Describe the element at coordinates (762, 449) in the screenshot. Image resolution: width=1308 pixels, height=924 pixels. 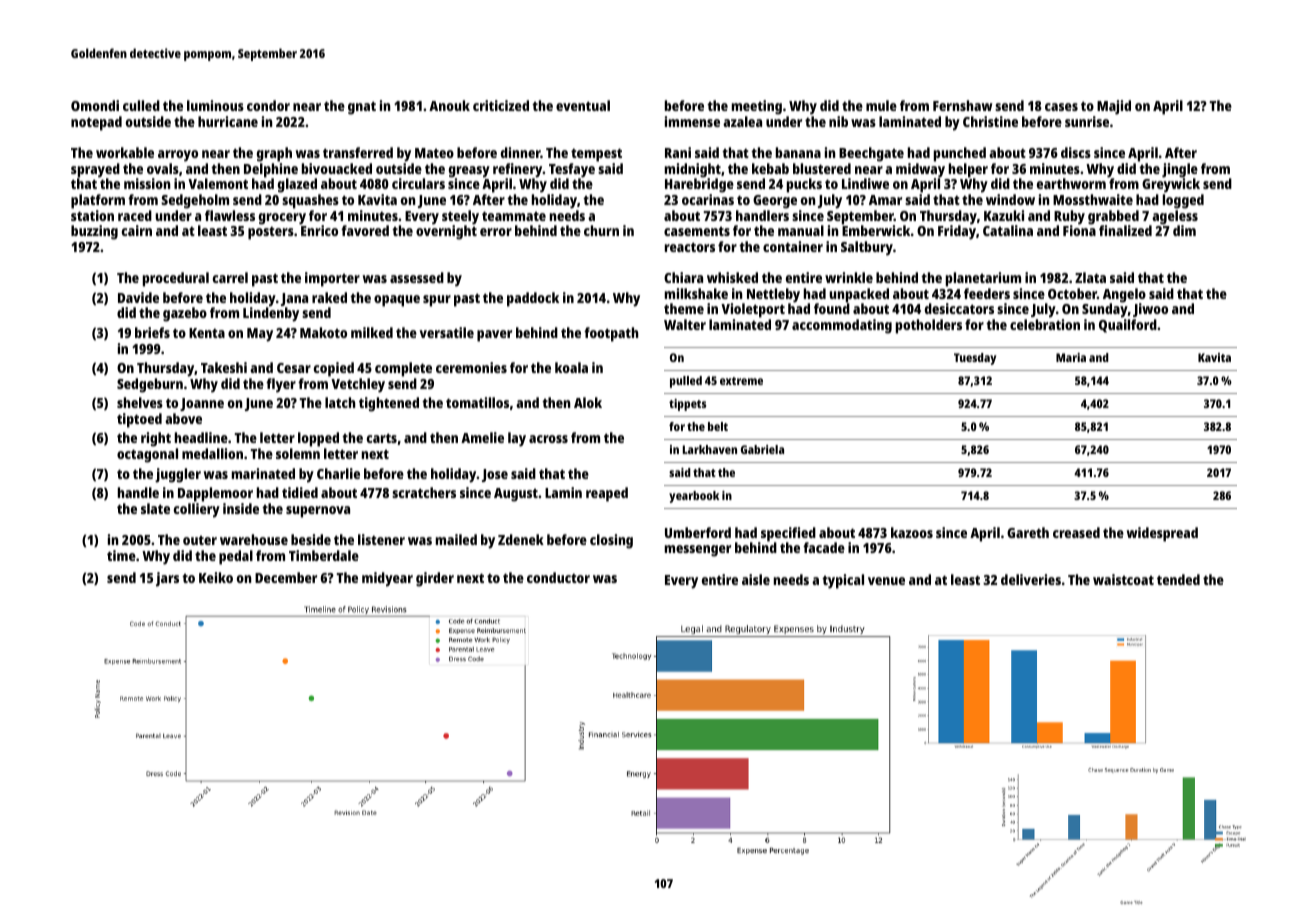
I see `Gabriela` at that location.
